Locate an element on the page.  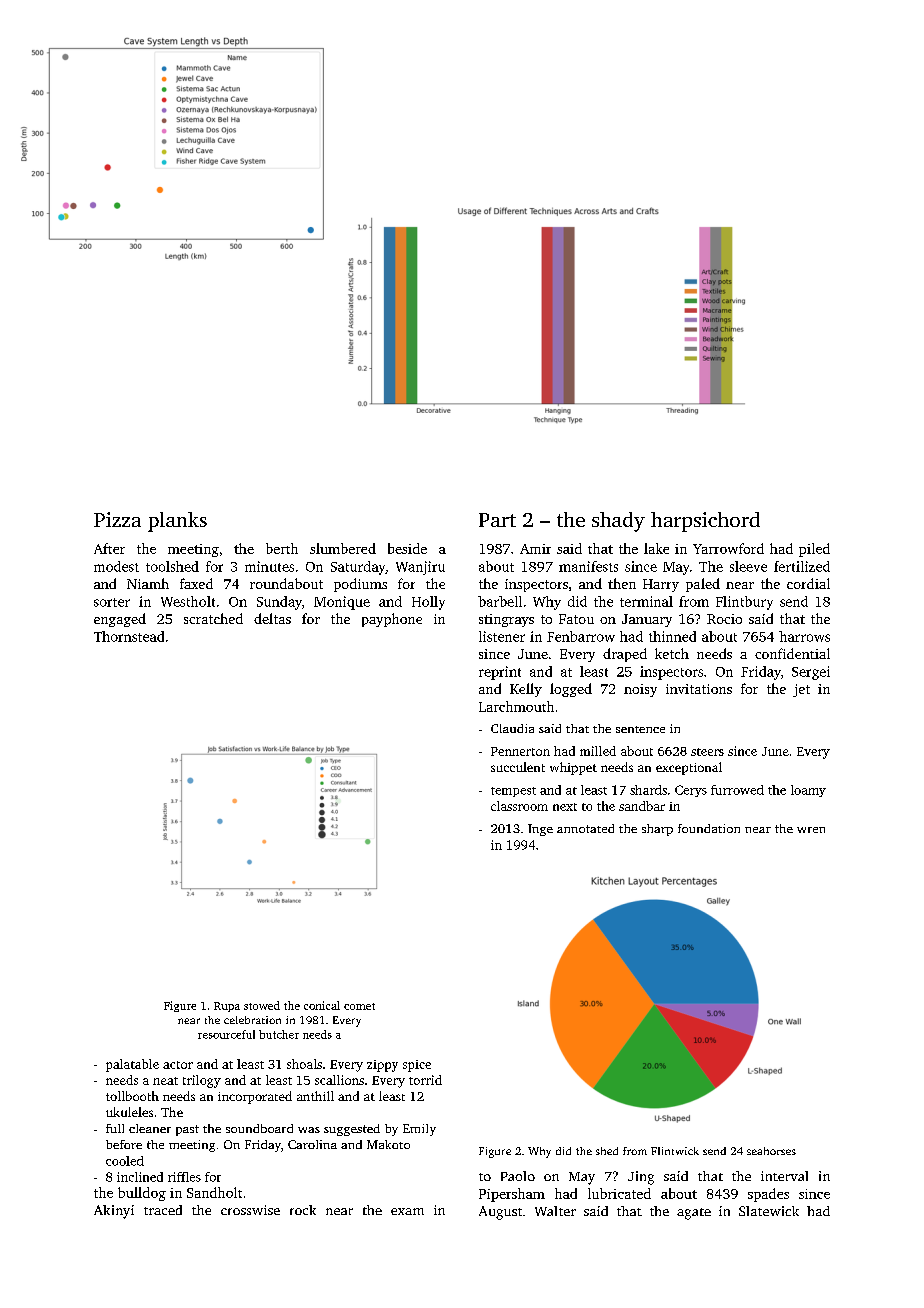
barbell is located at coordinates (500, 601).
